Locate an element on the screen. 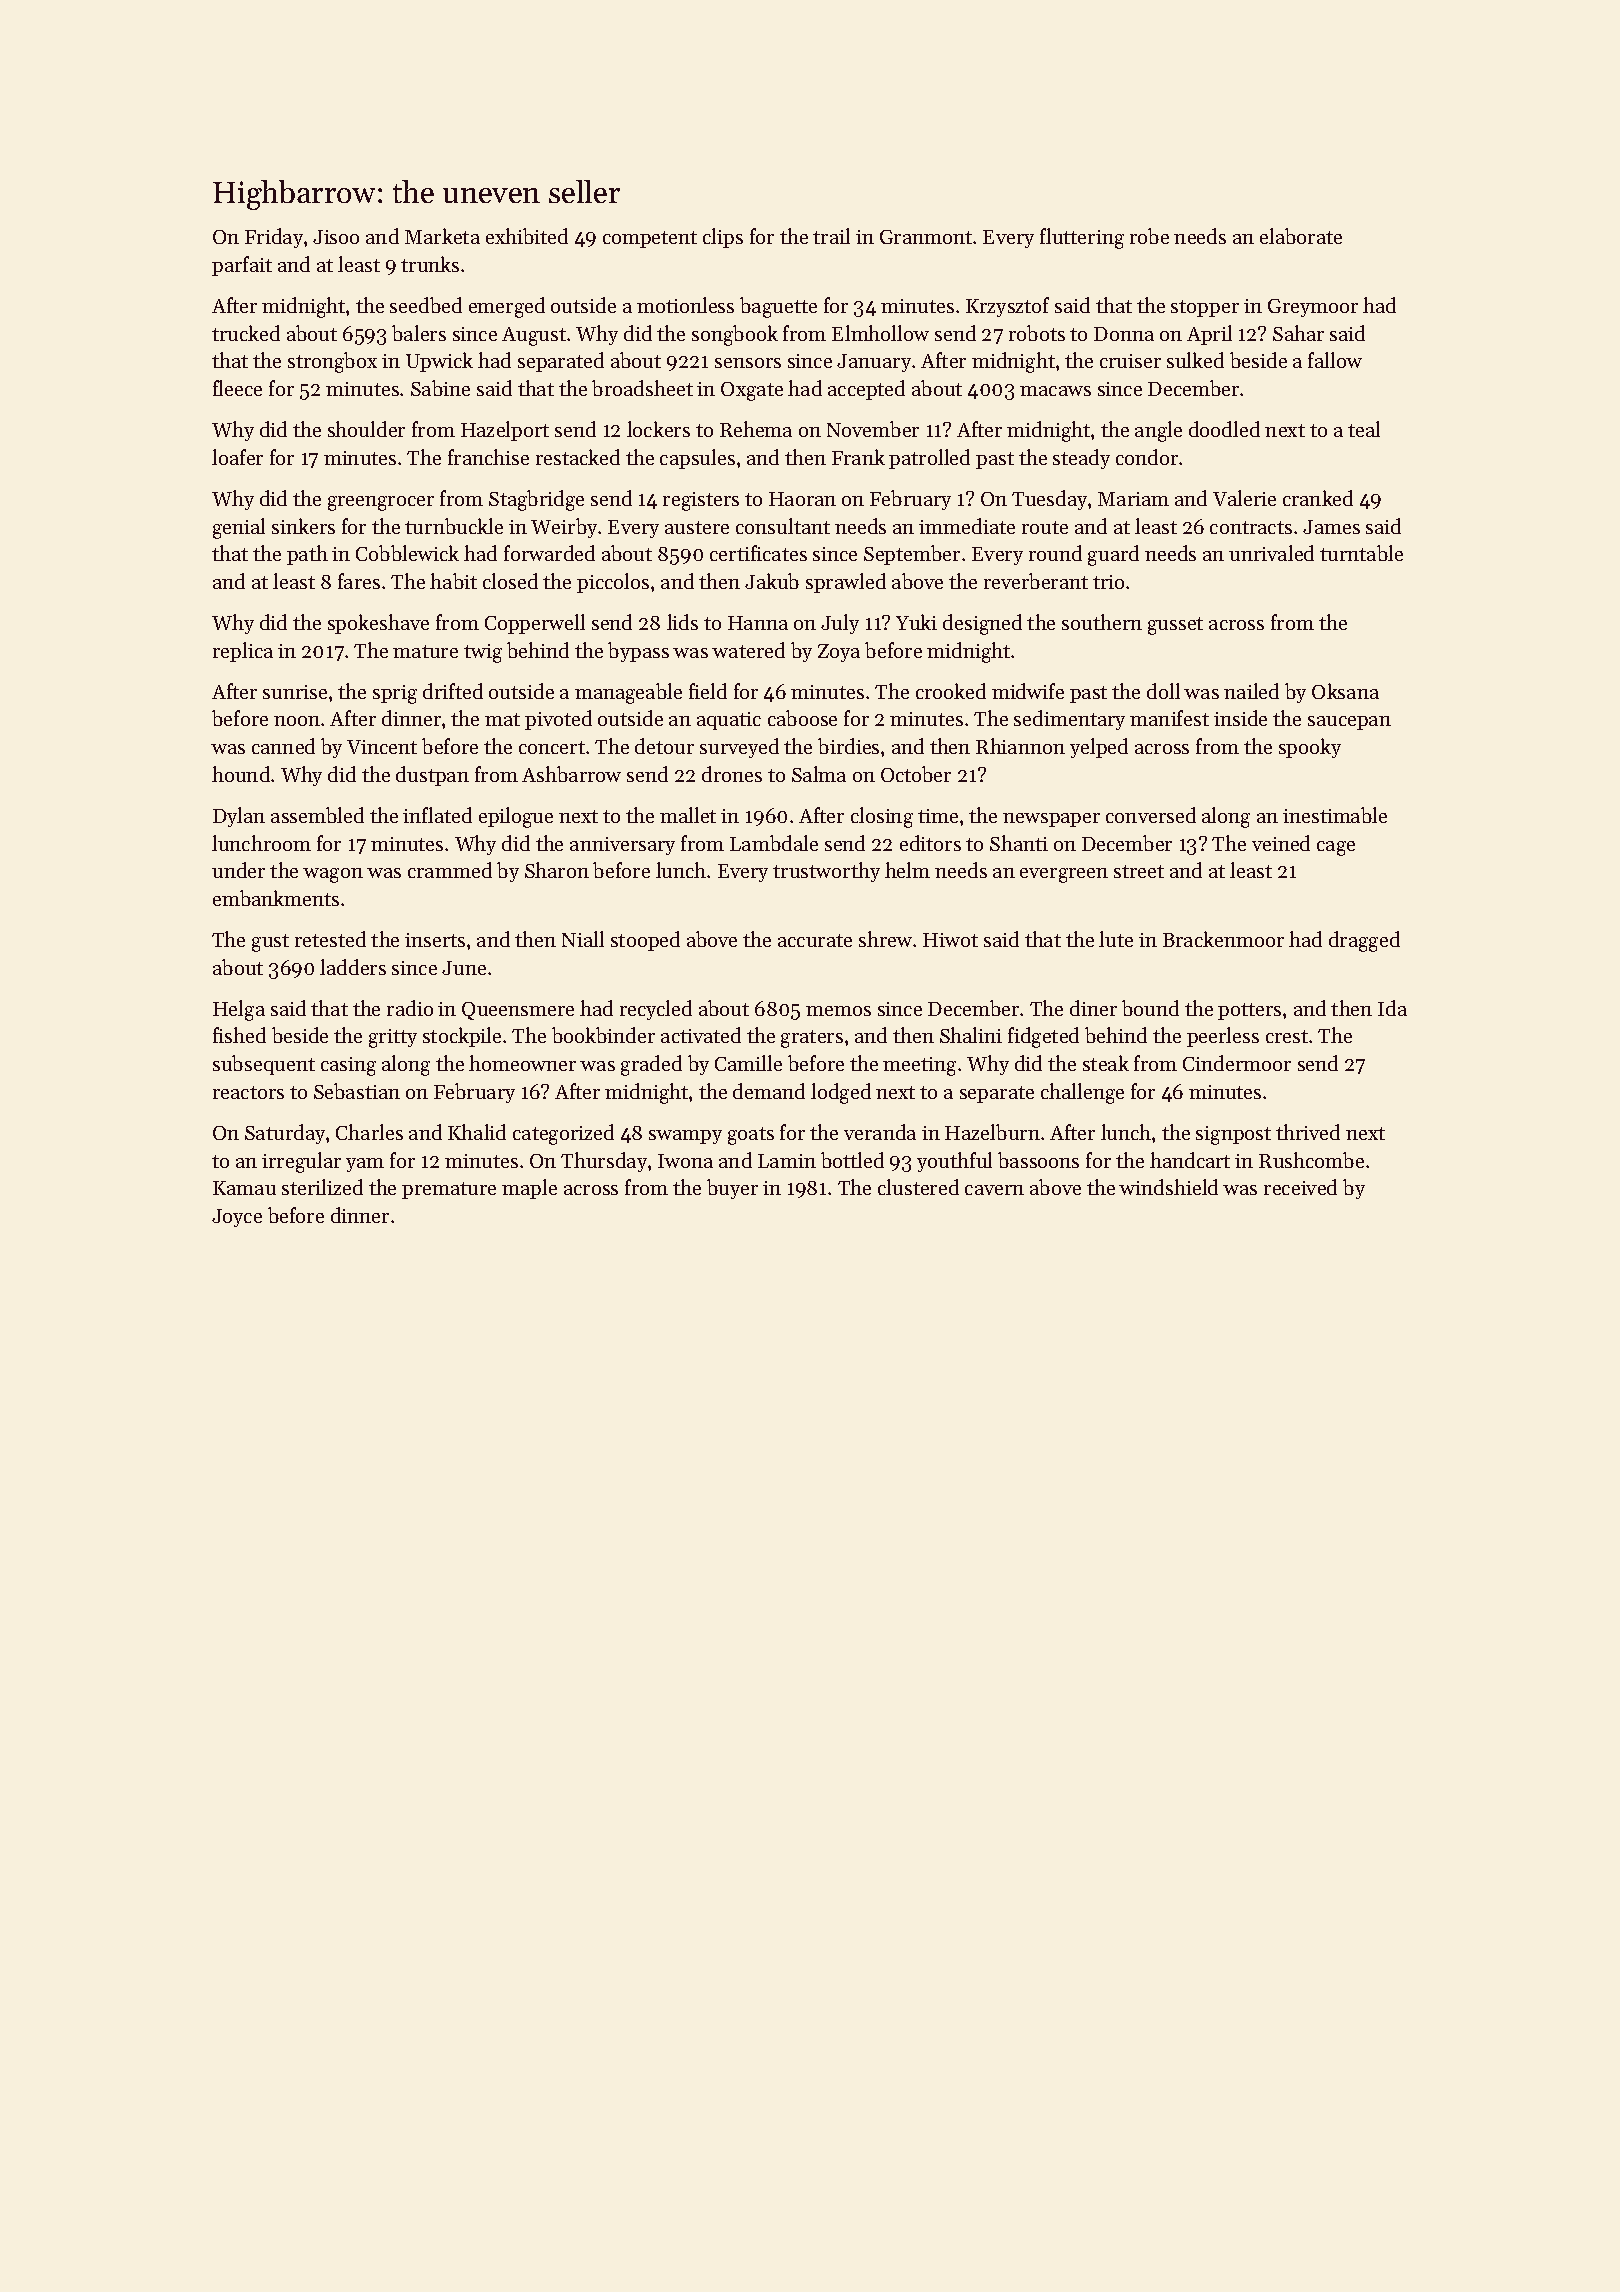 The height and width of the screenshot is (2292, 1620). closing is located at coordinates (882, 817).
